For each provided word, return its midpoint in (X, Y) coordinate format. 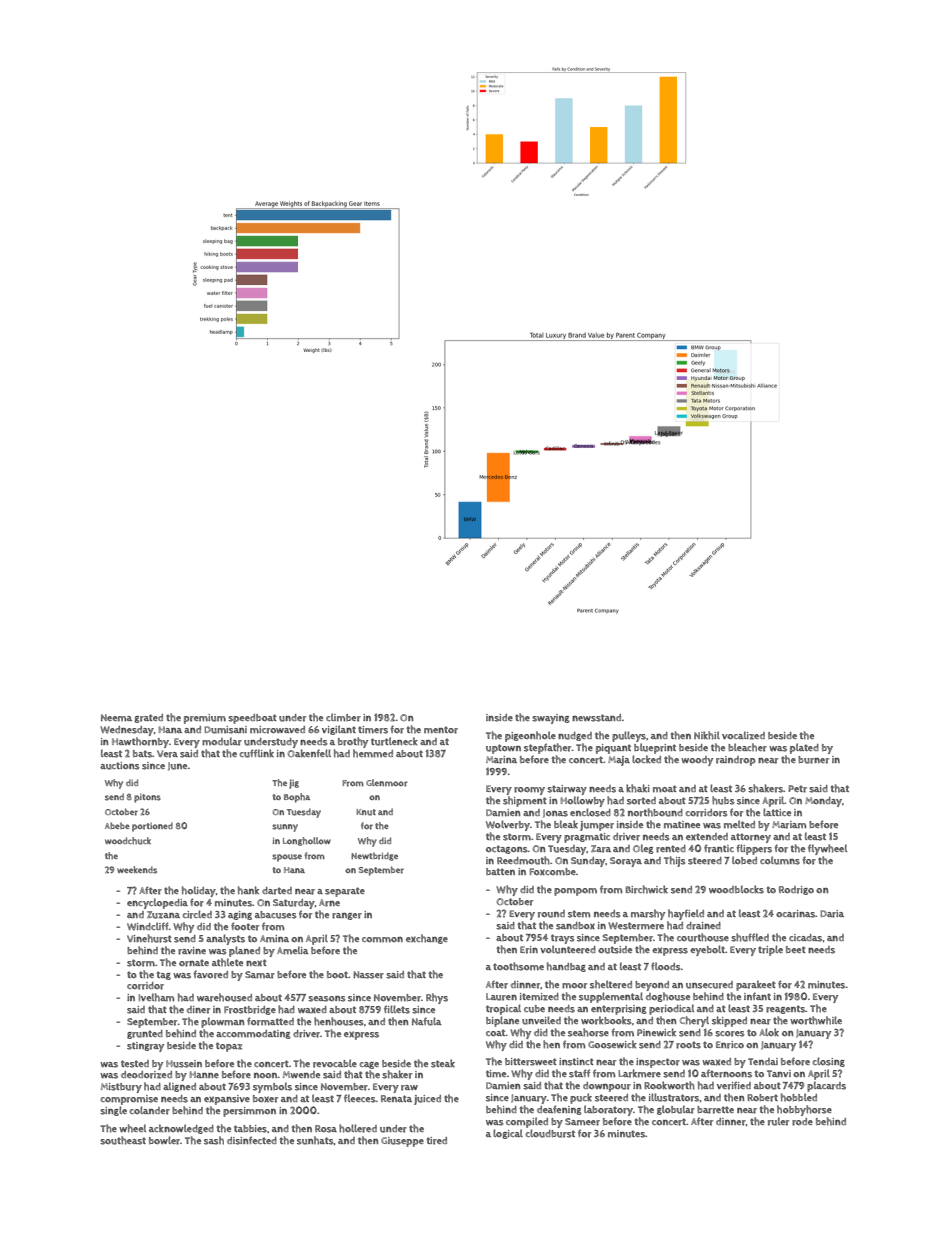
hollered (358, 1128)
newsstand (596, 718)
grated (148, 718)
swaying (551, 719)
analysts (225, 939)
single (113, 1111)
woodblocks (736, 889)
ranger (347, 916)
